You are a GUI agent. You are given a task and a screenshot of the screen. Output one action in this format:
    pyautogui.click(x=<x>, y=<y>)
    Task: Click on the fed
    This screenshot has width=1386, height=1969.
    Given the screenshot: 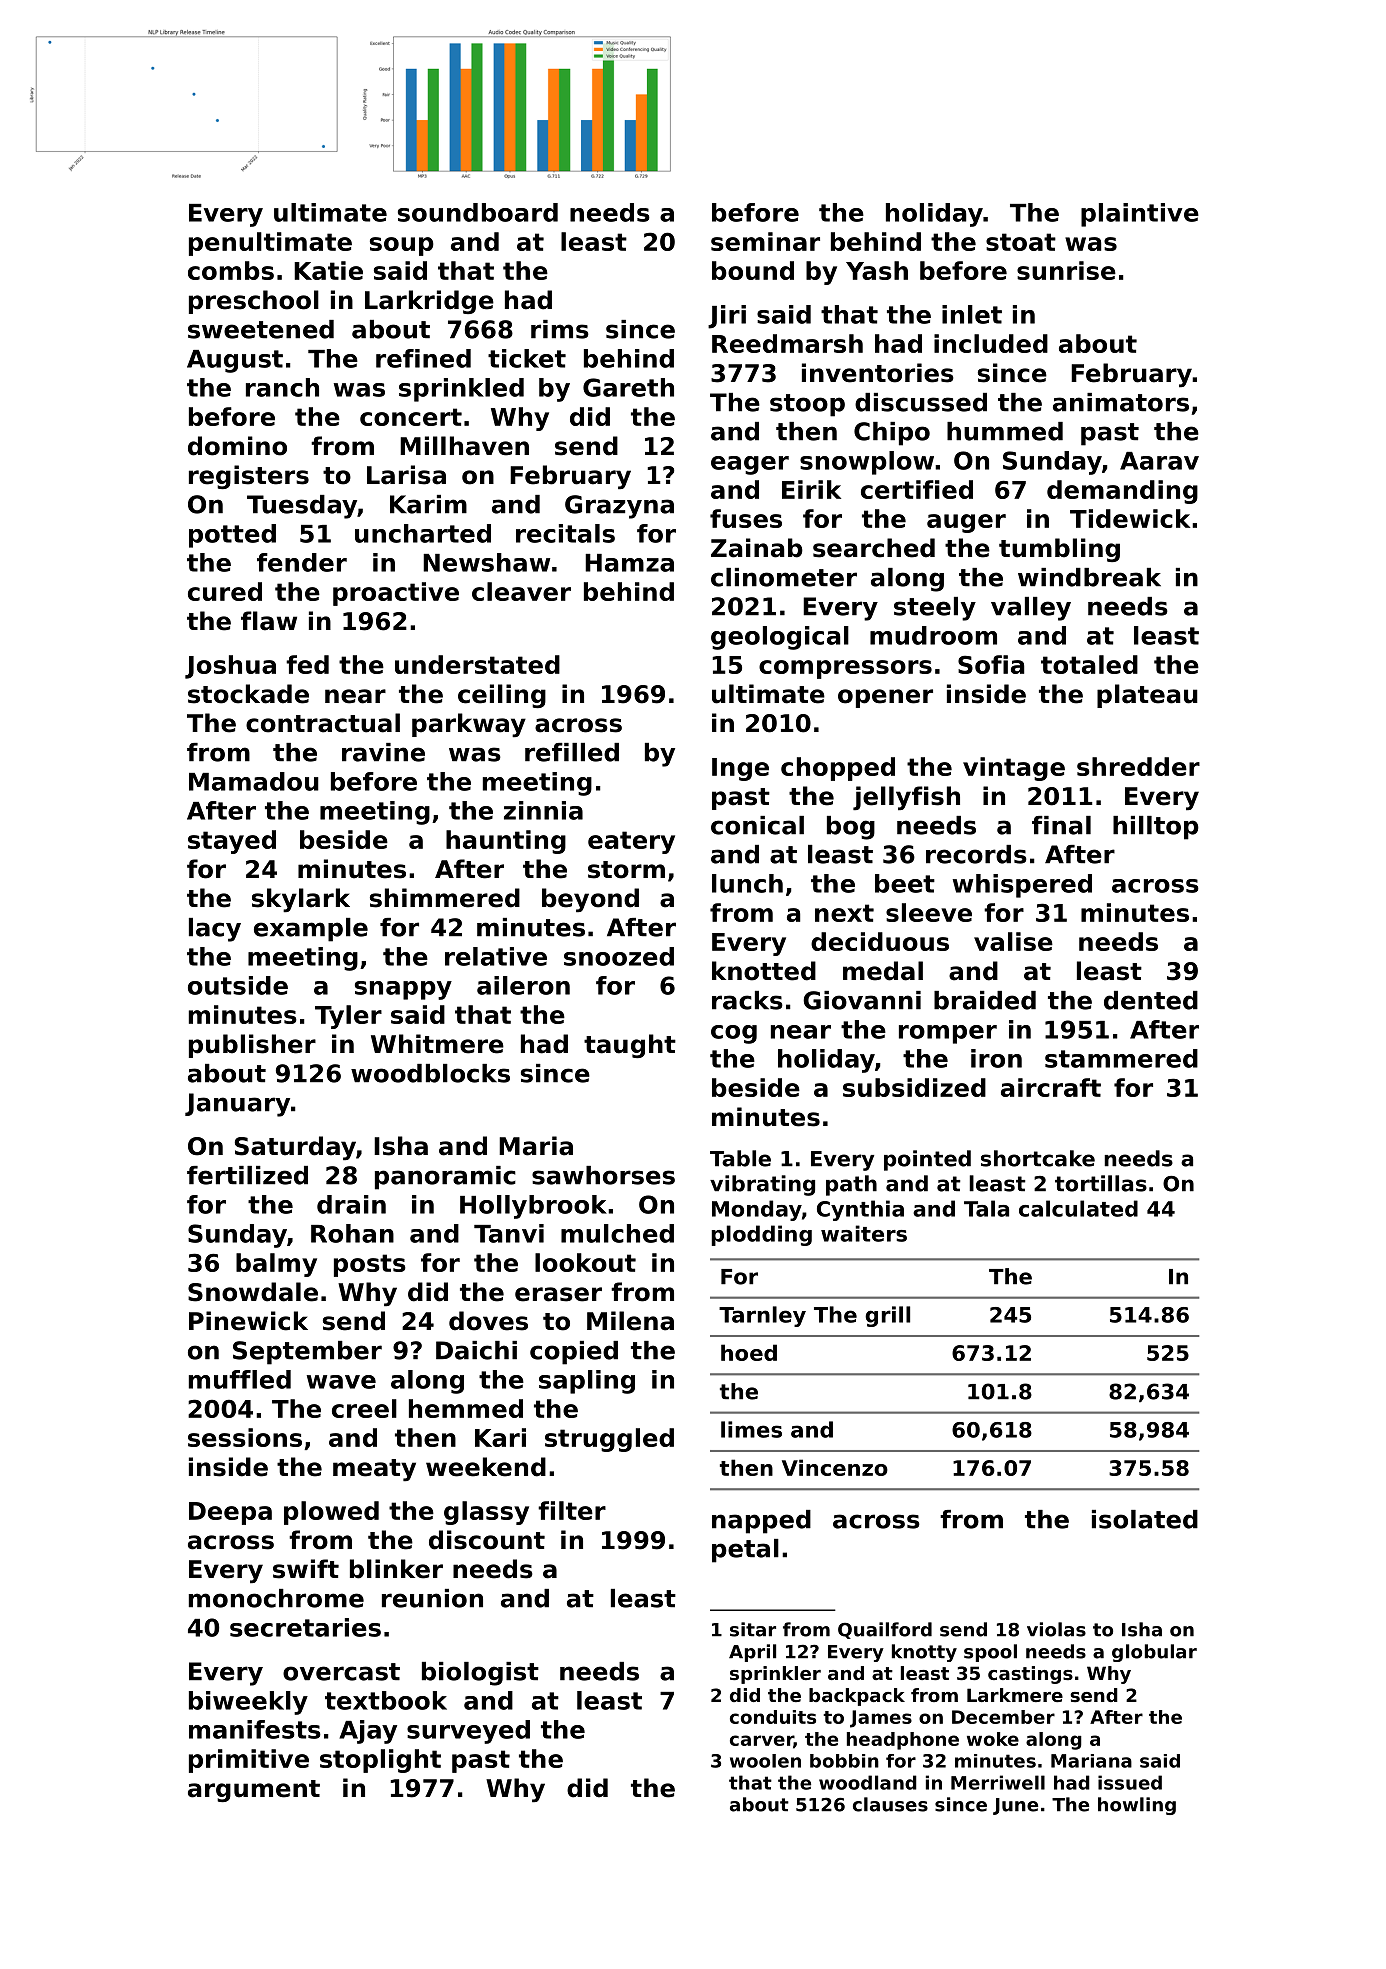 What is the action you would take?
    pyautogui.click(x=307, y=664)
